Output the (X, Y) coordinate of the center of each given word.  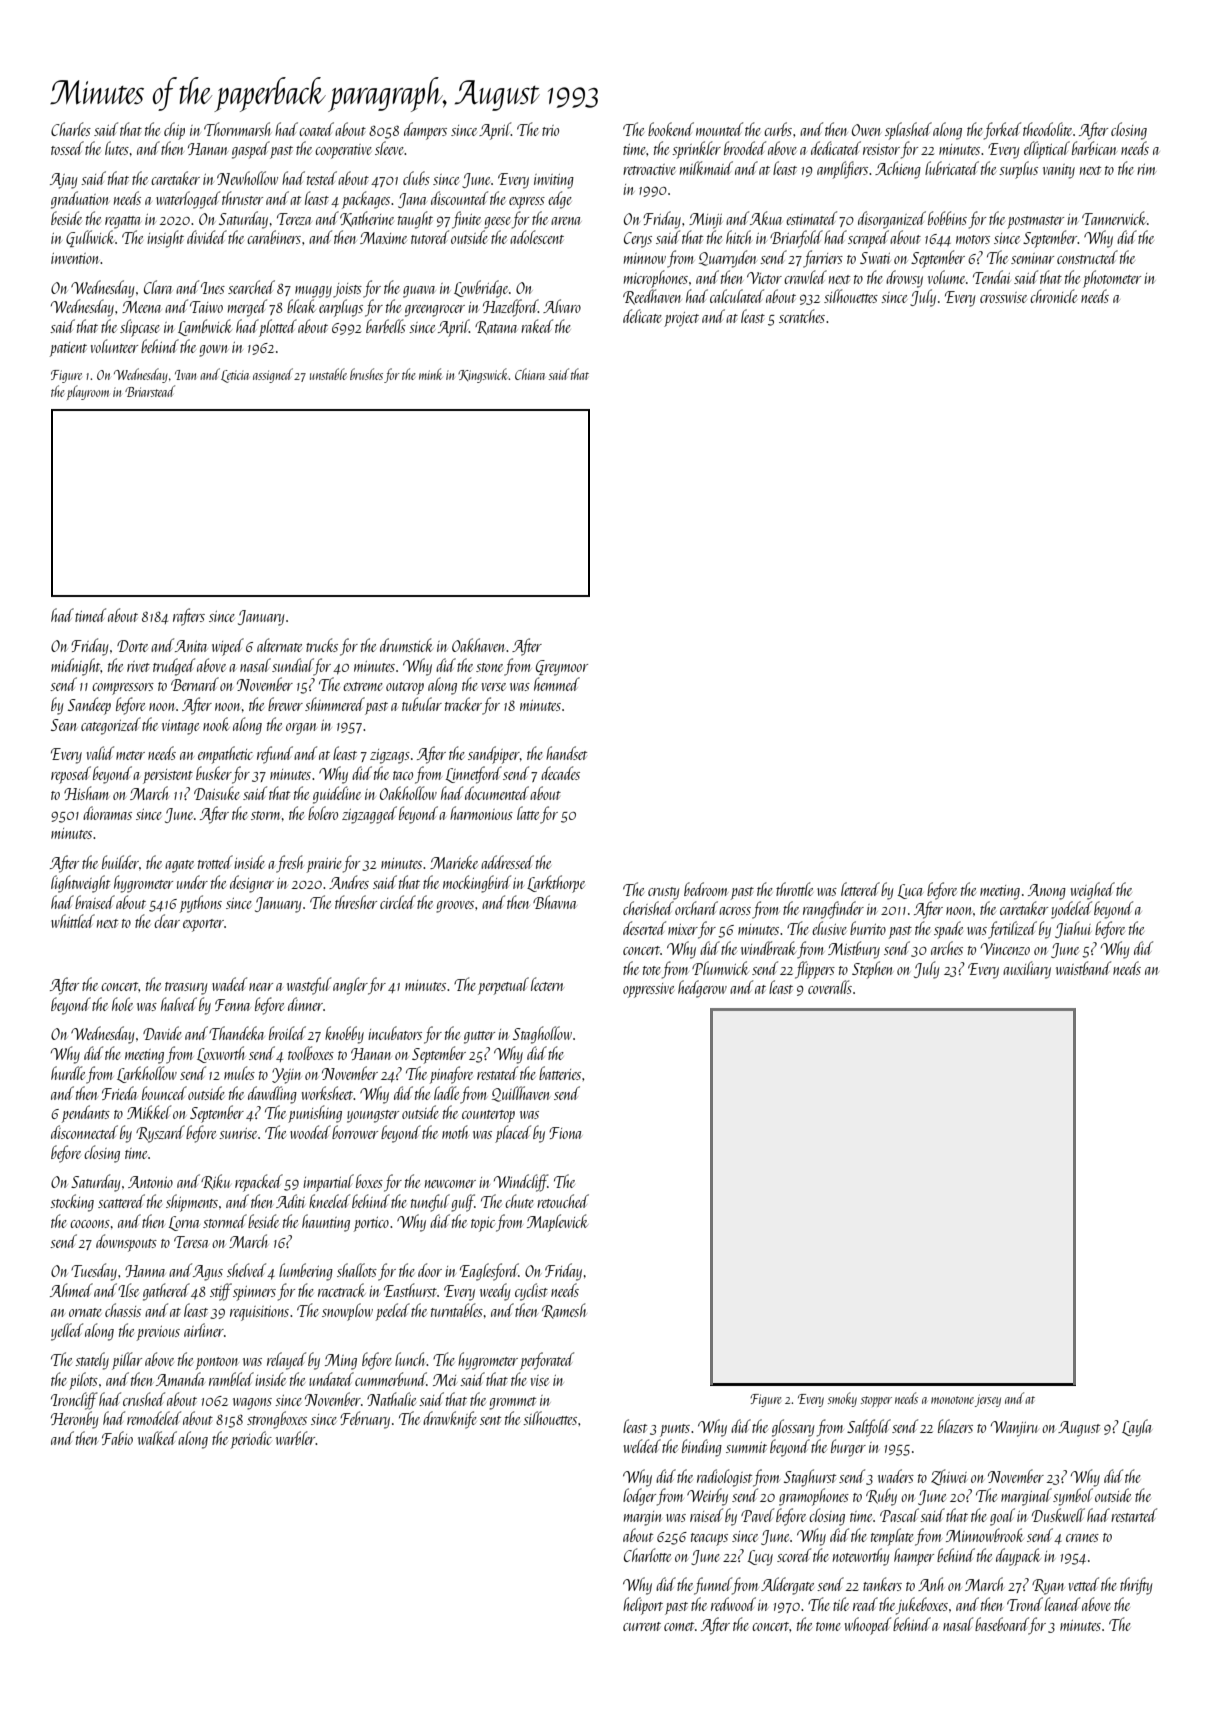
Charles (71, 129)
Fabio (117, 1438)
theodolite (1047, 129)
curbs (778, 129)
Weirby (707, 1497)
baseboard (1002, 1624)
